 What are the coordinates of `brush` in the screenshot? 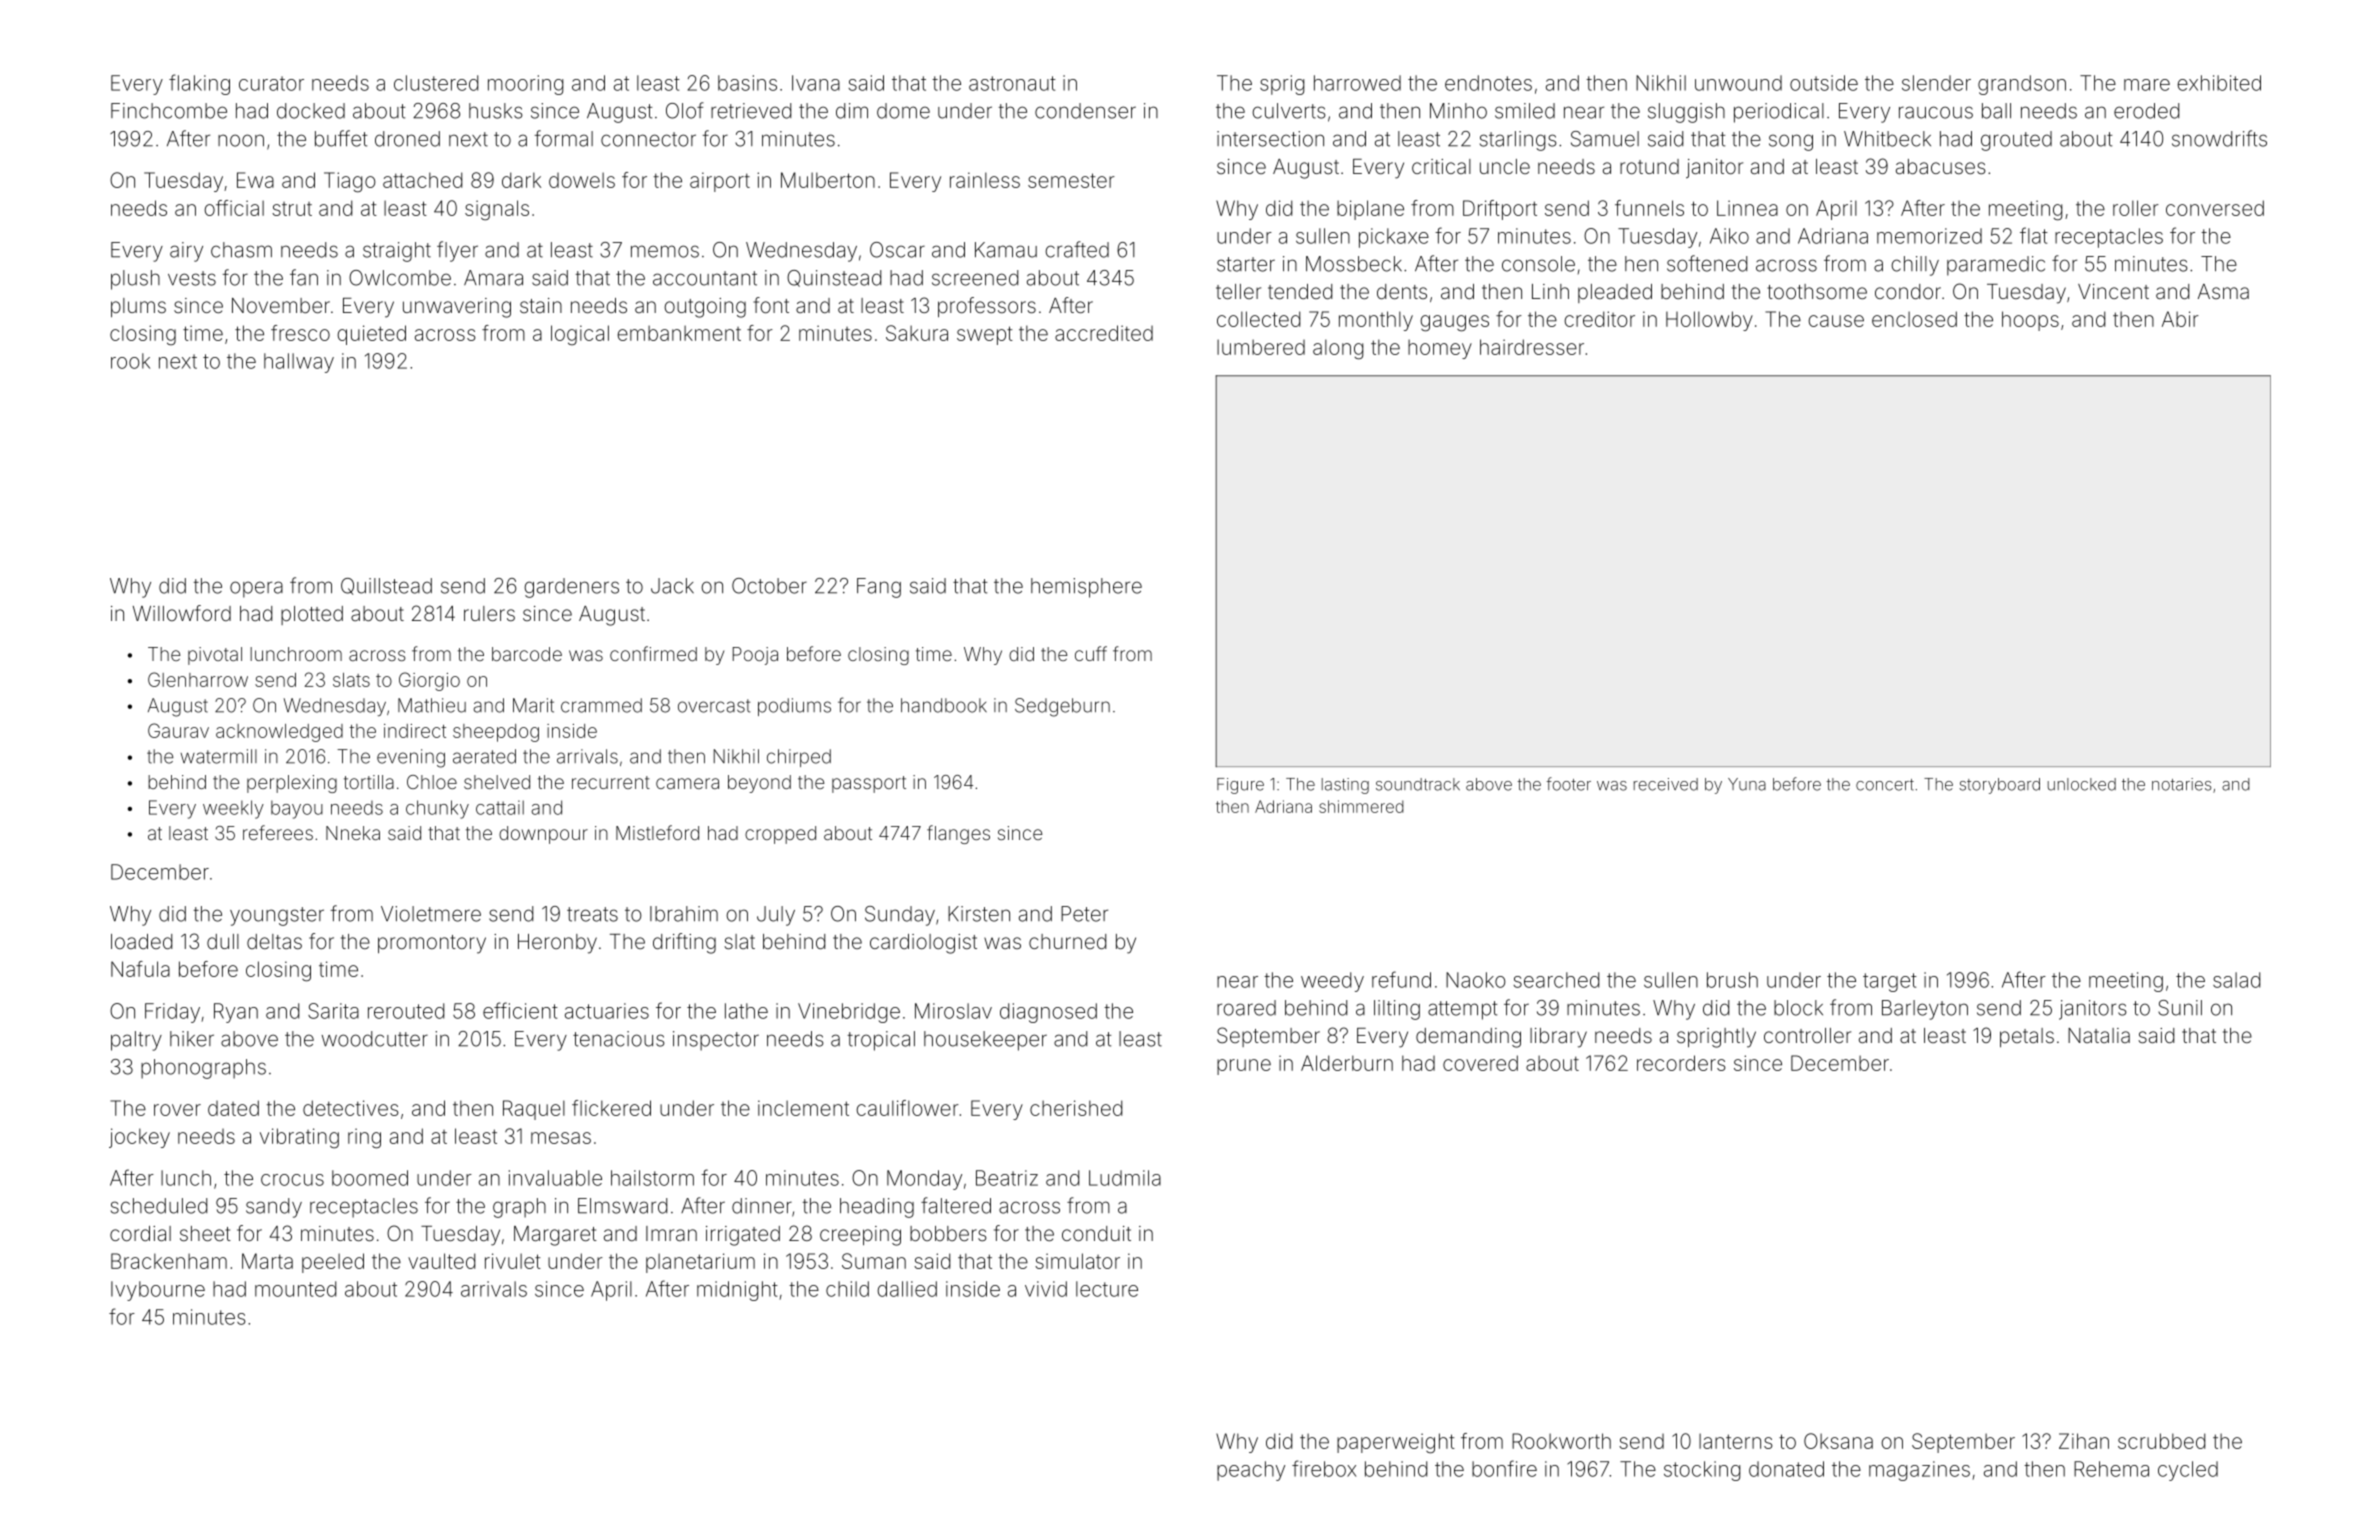 It's located at (1732, 980).
